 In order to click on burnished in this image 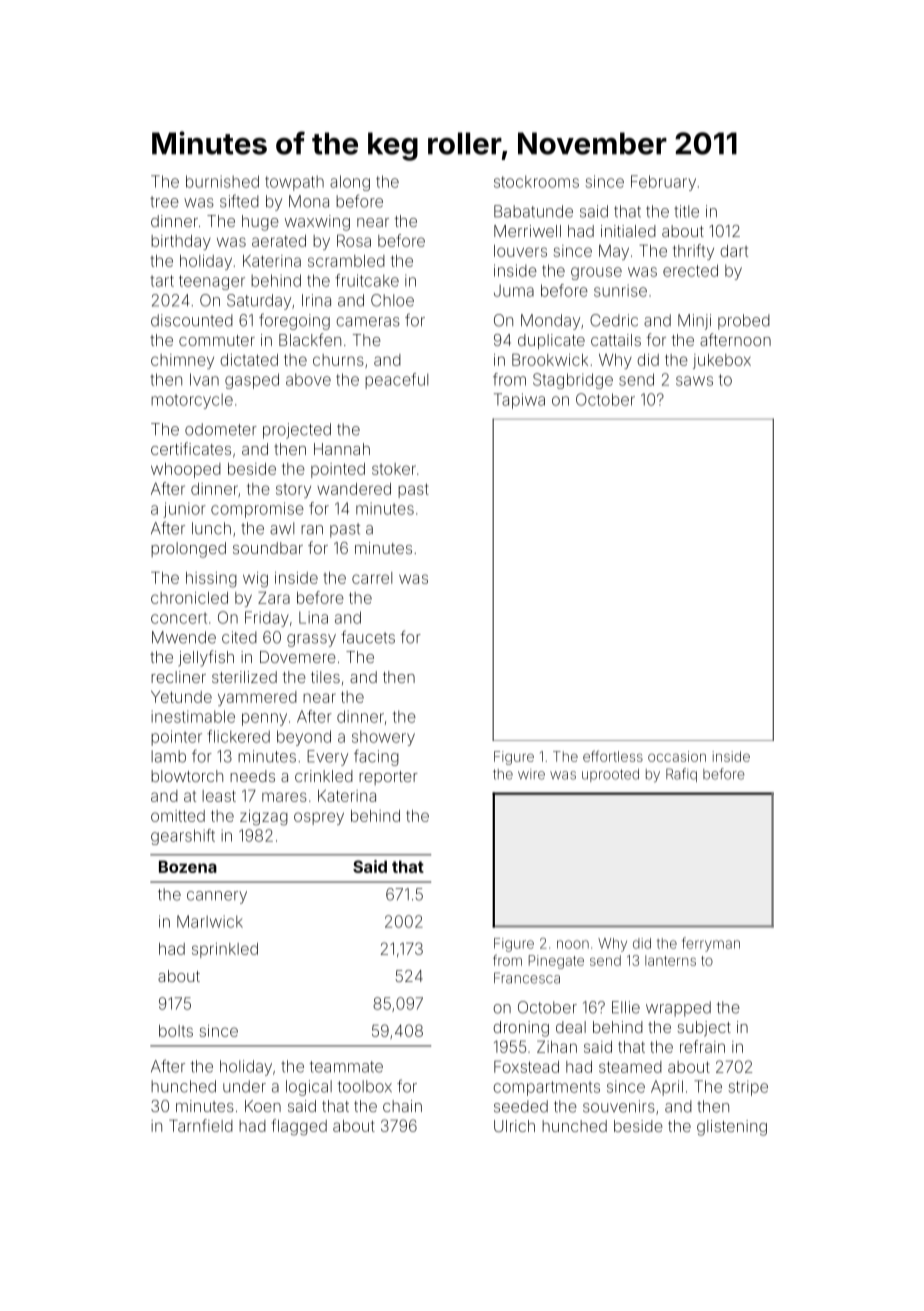, I will do `click(222, 181)`.
